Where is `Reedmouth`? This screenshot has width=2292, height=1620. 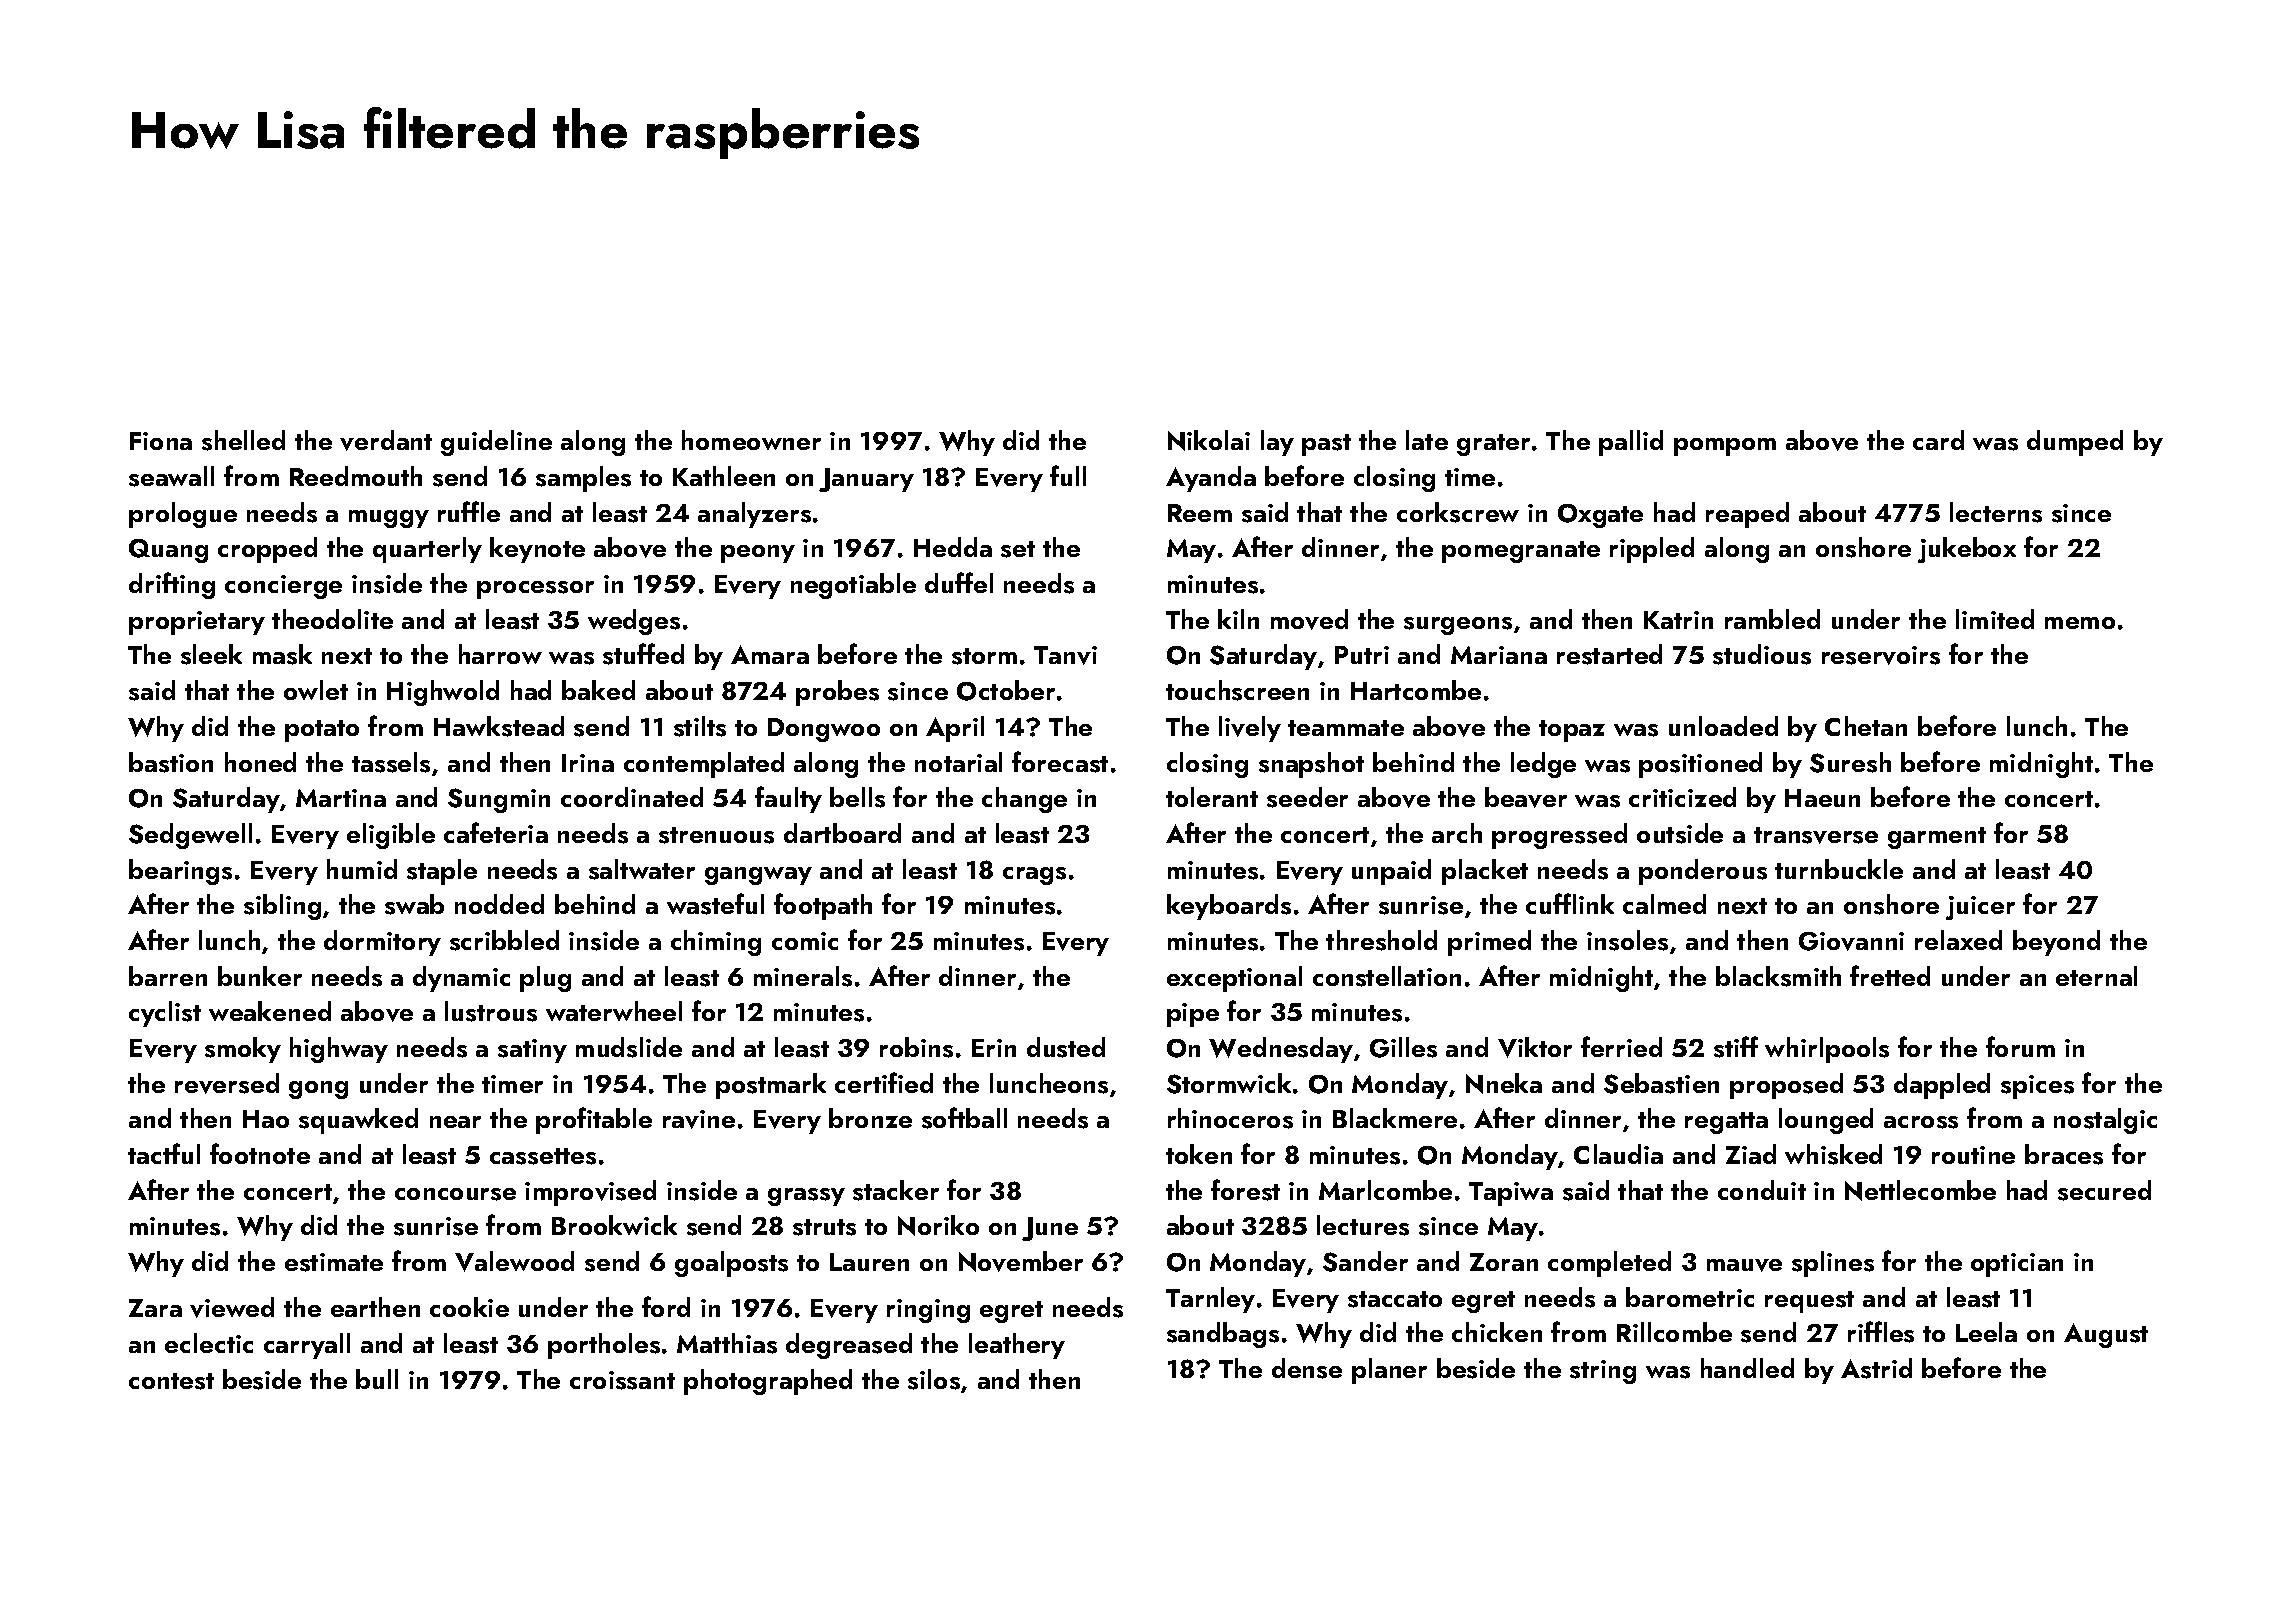 Reedmouth is located at coordinates (356, 476).
